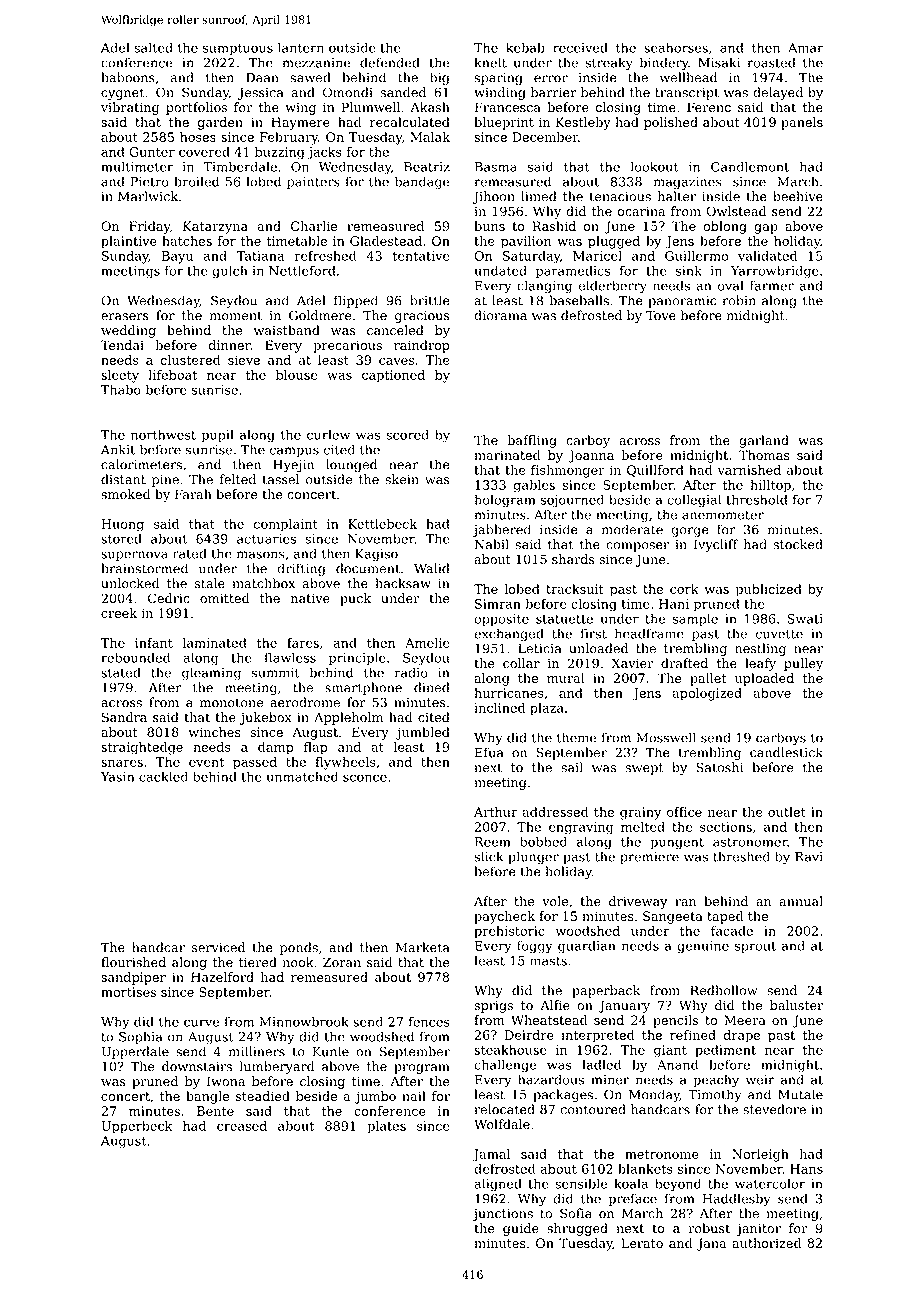 The image size is (924, 1308). I want to click on validated, so click(767, 256).
